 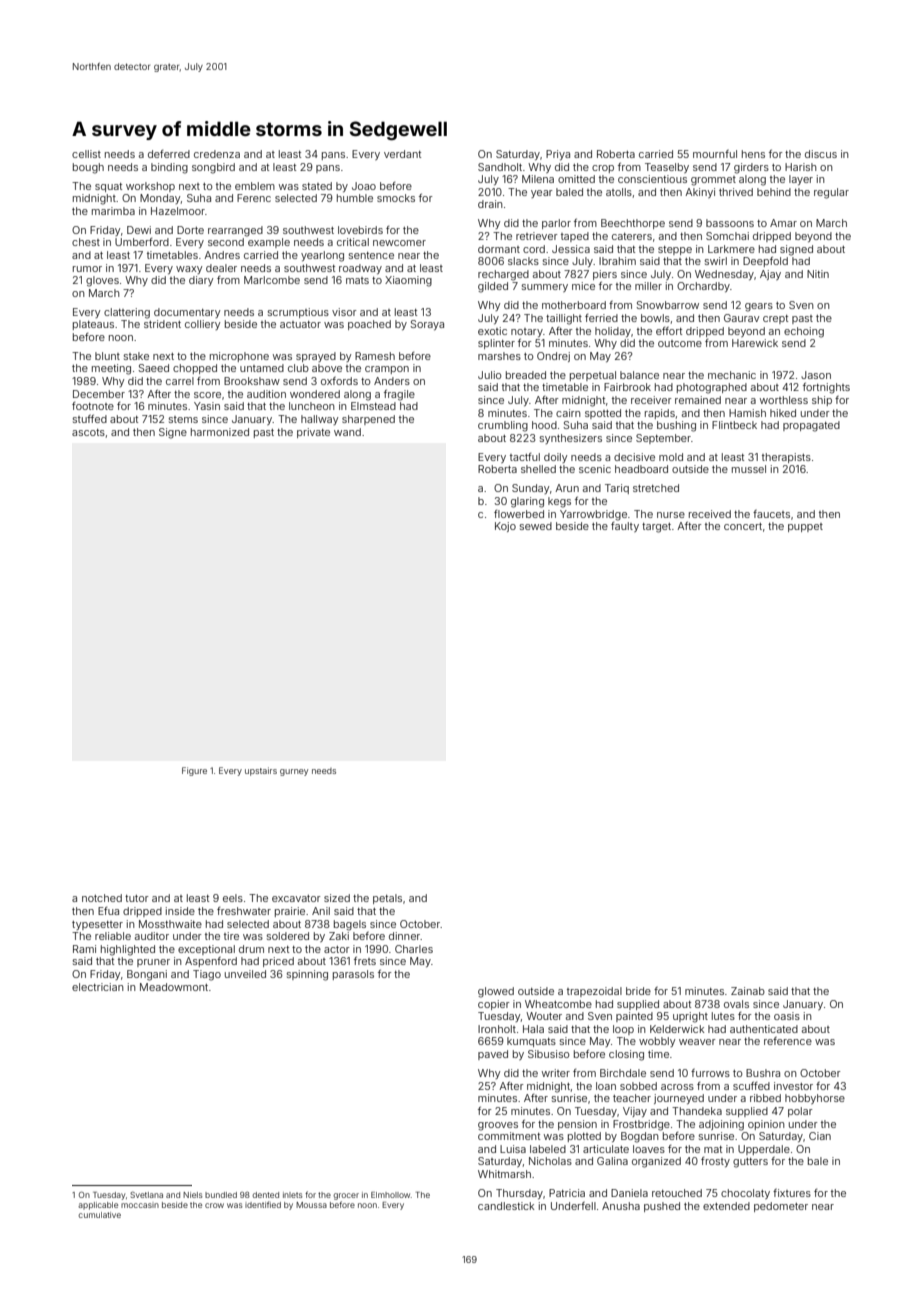 I want to click on stated, so click(x=317, y=186).
